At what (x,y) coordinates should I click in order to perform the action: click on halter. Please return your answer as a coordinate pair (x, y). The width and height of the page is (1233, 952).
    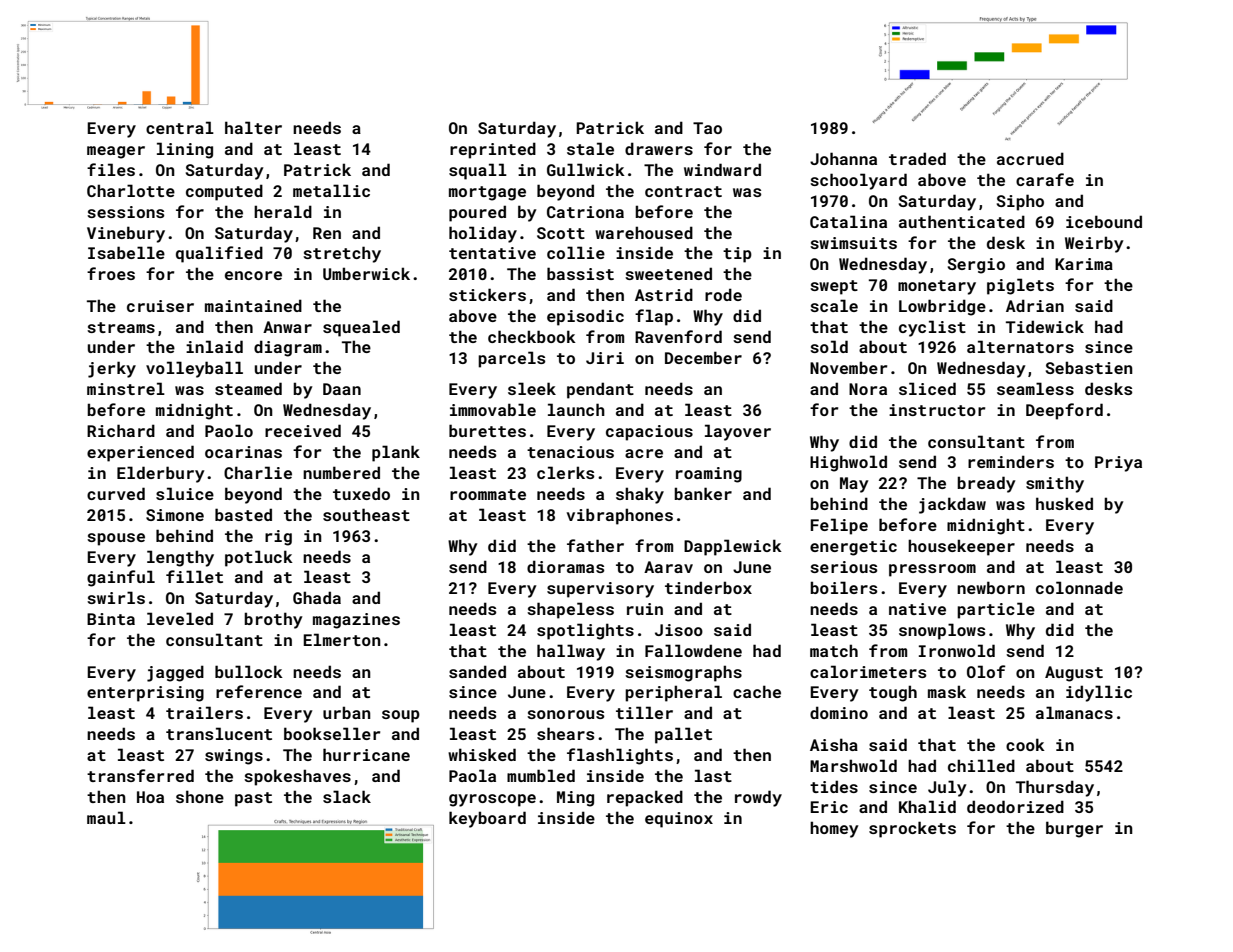
    Looking at the image, I should click on (253, 127).
